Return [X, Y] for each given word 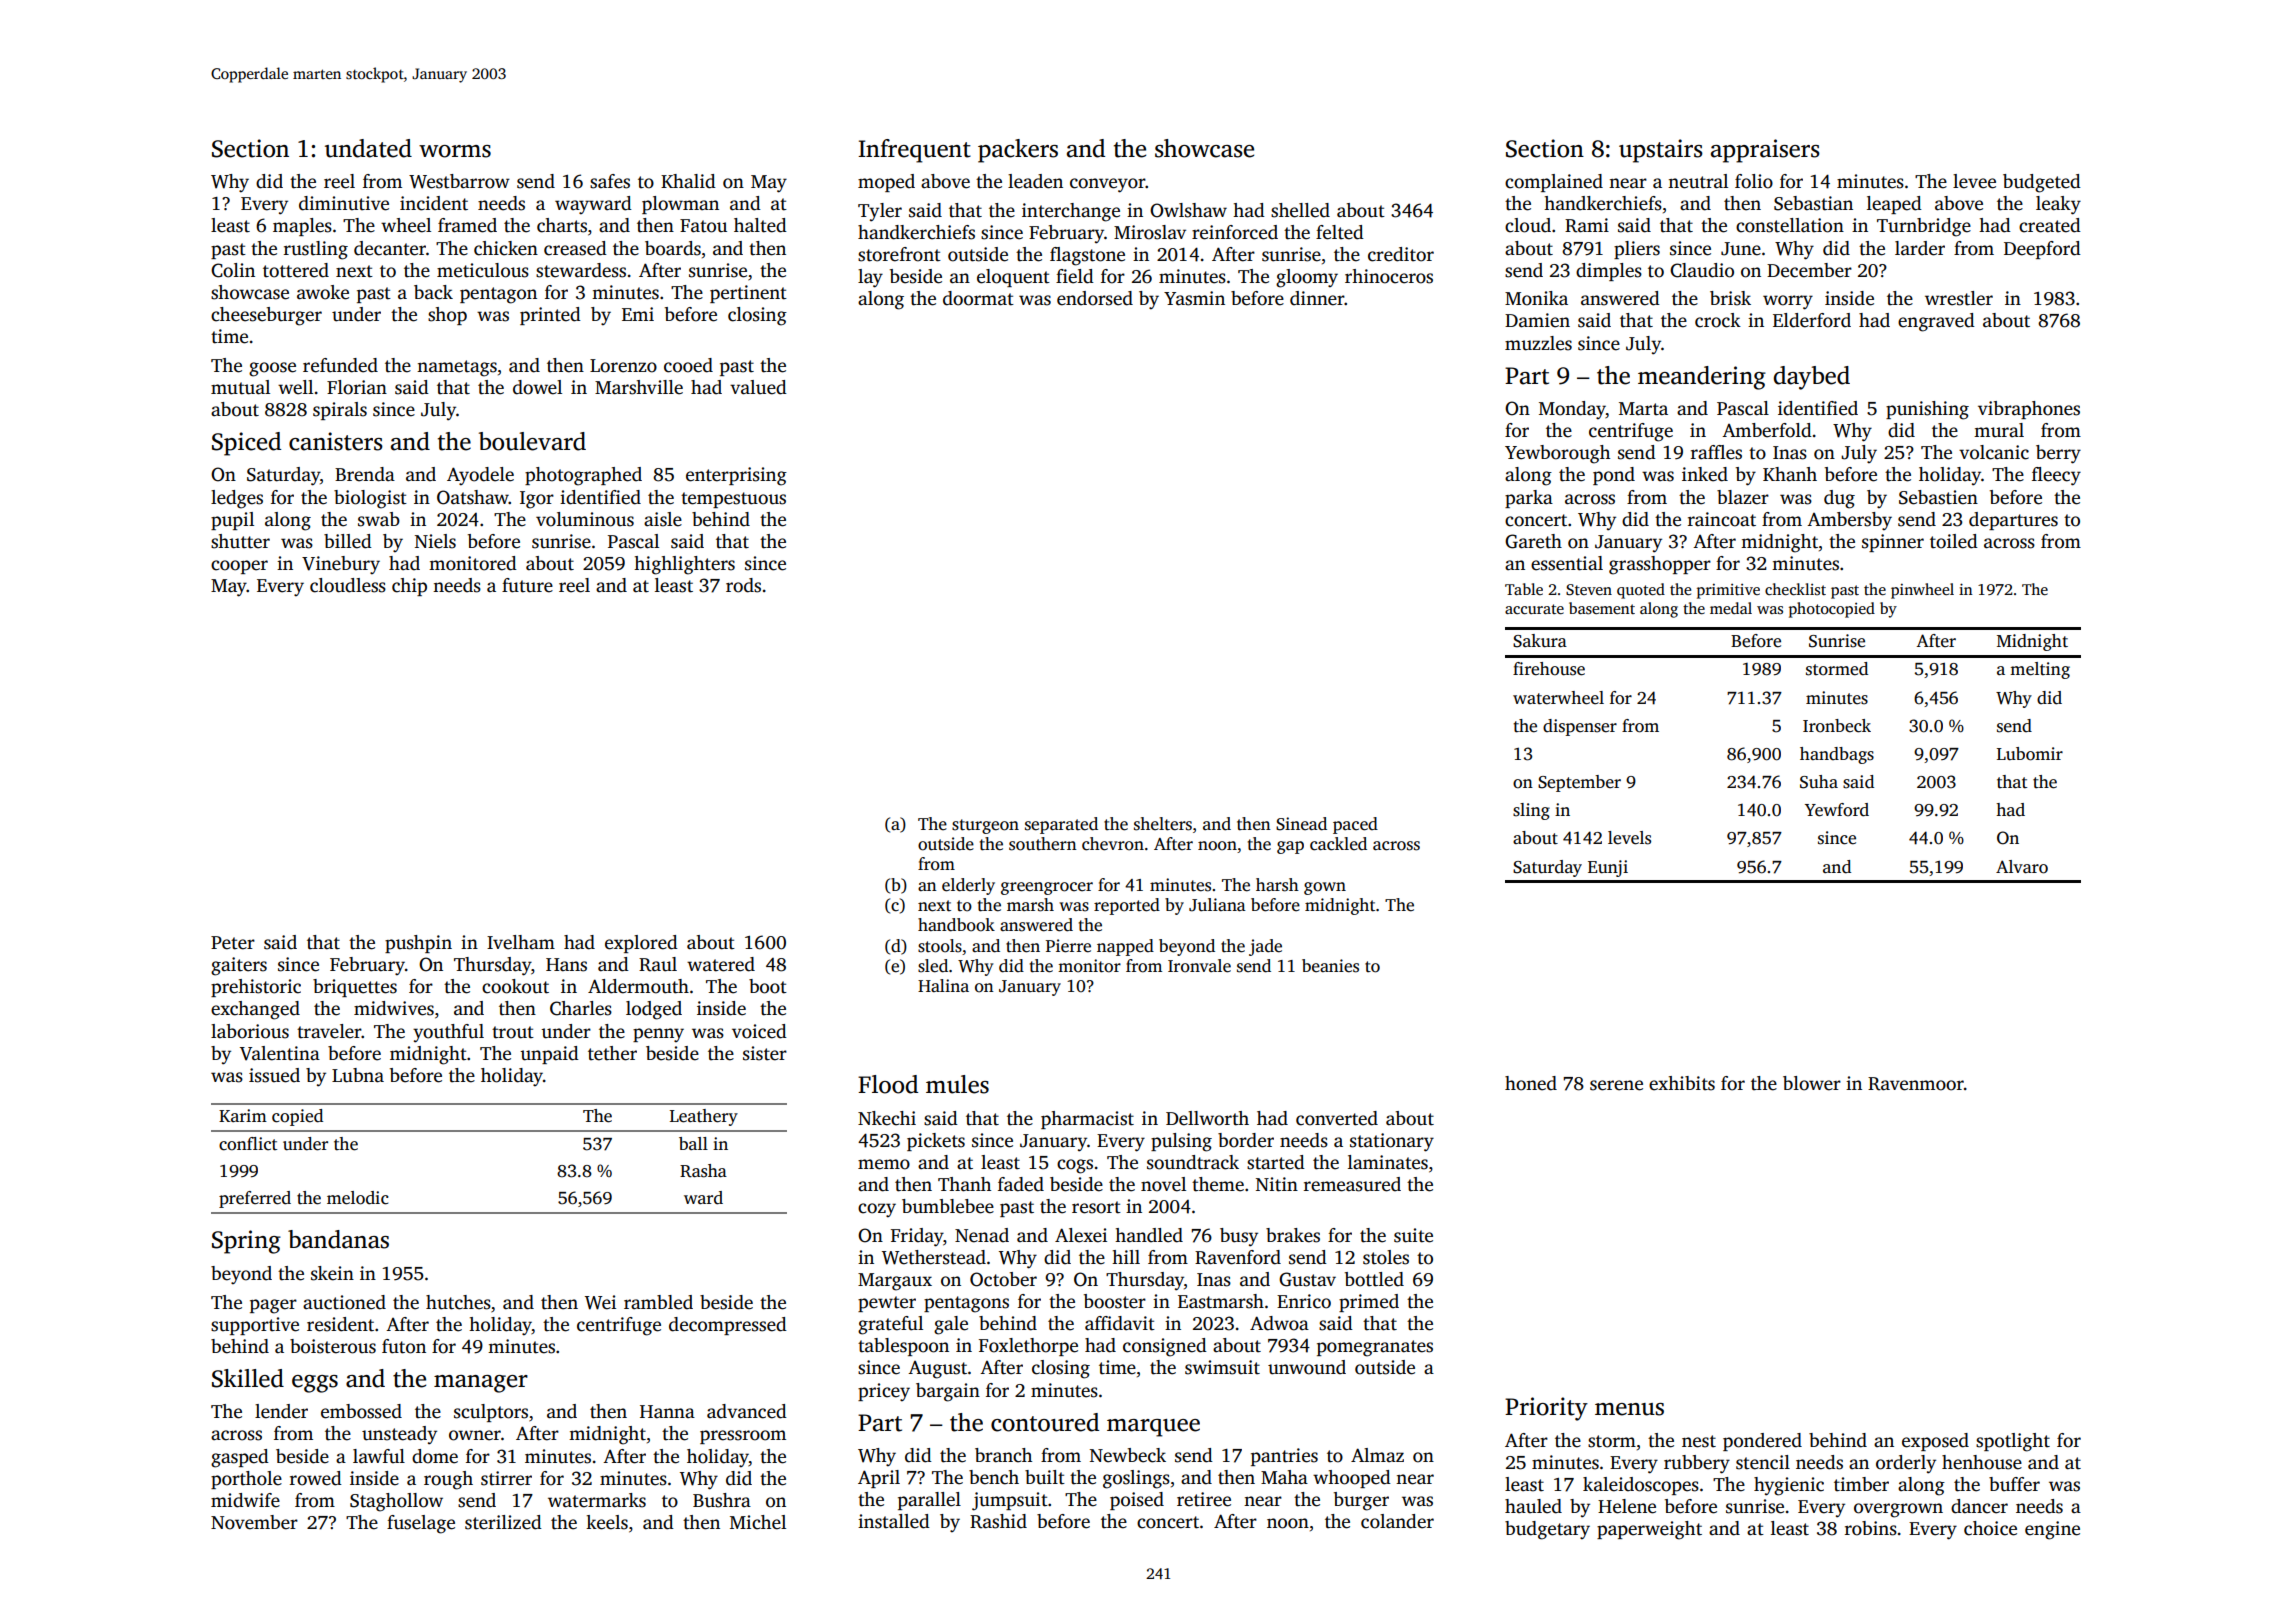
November [254, 1522]
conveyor [1107, 185]
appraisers [1765, 151]
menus [1629, 1409]
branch [1003, 1455]
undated [368, 148]
